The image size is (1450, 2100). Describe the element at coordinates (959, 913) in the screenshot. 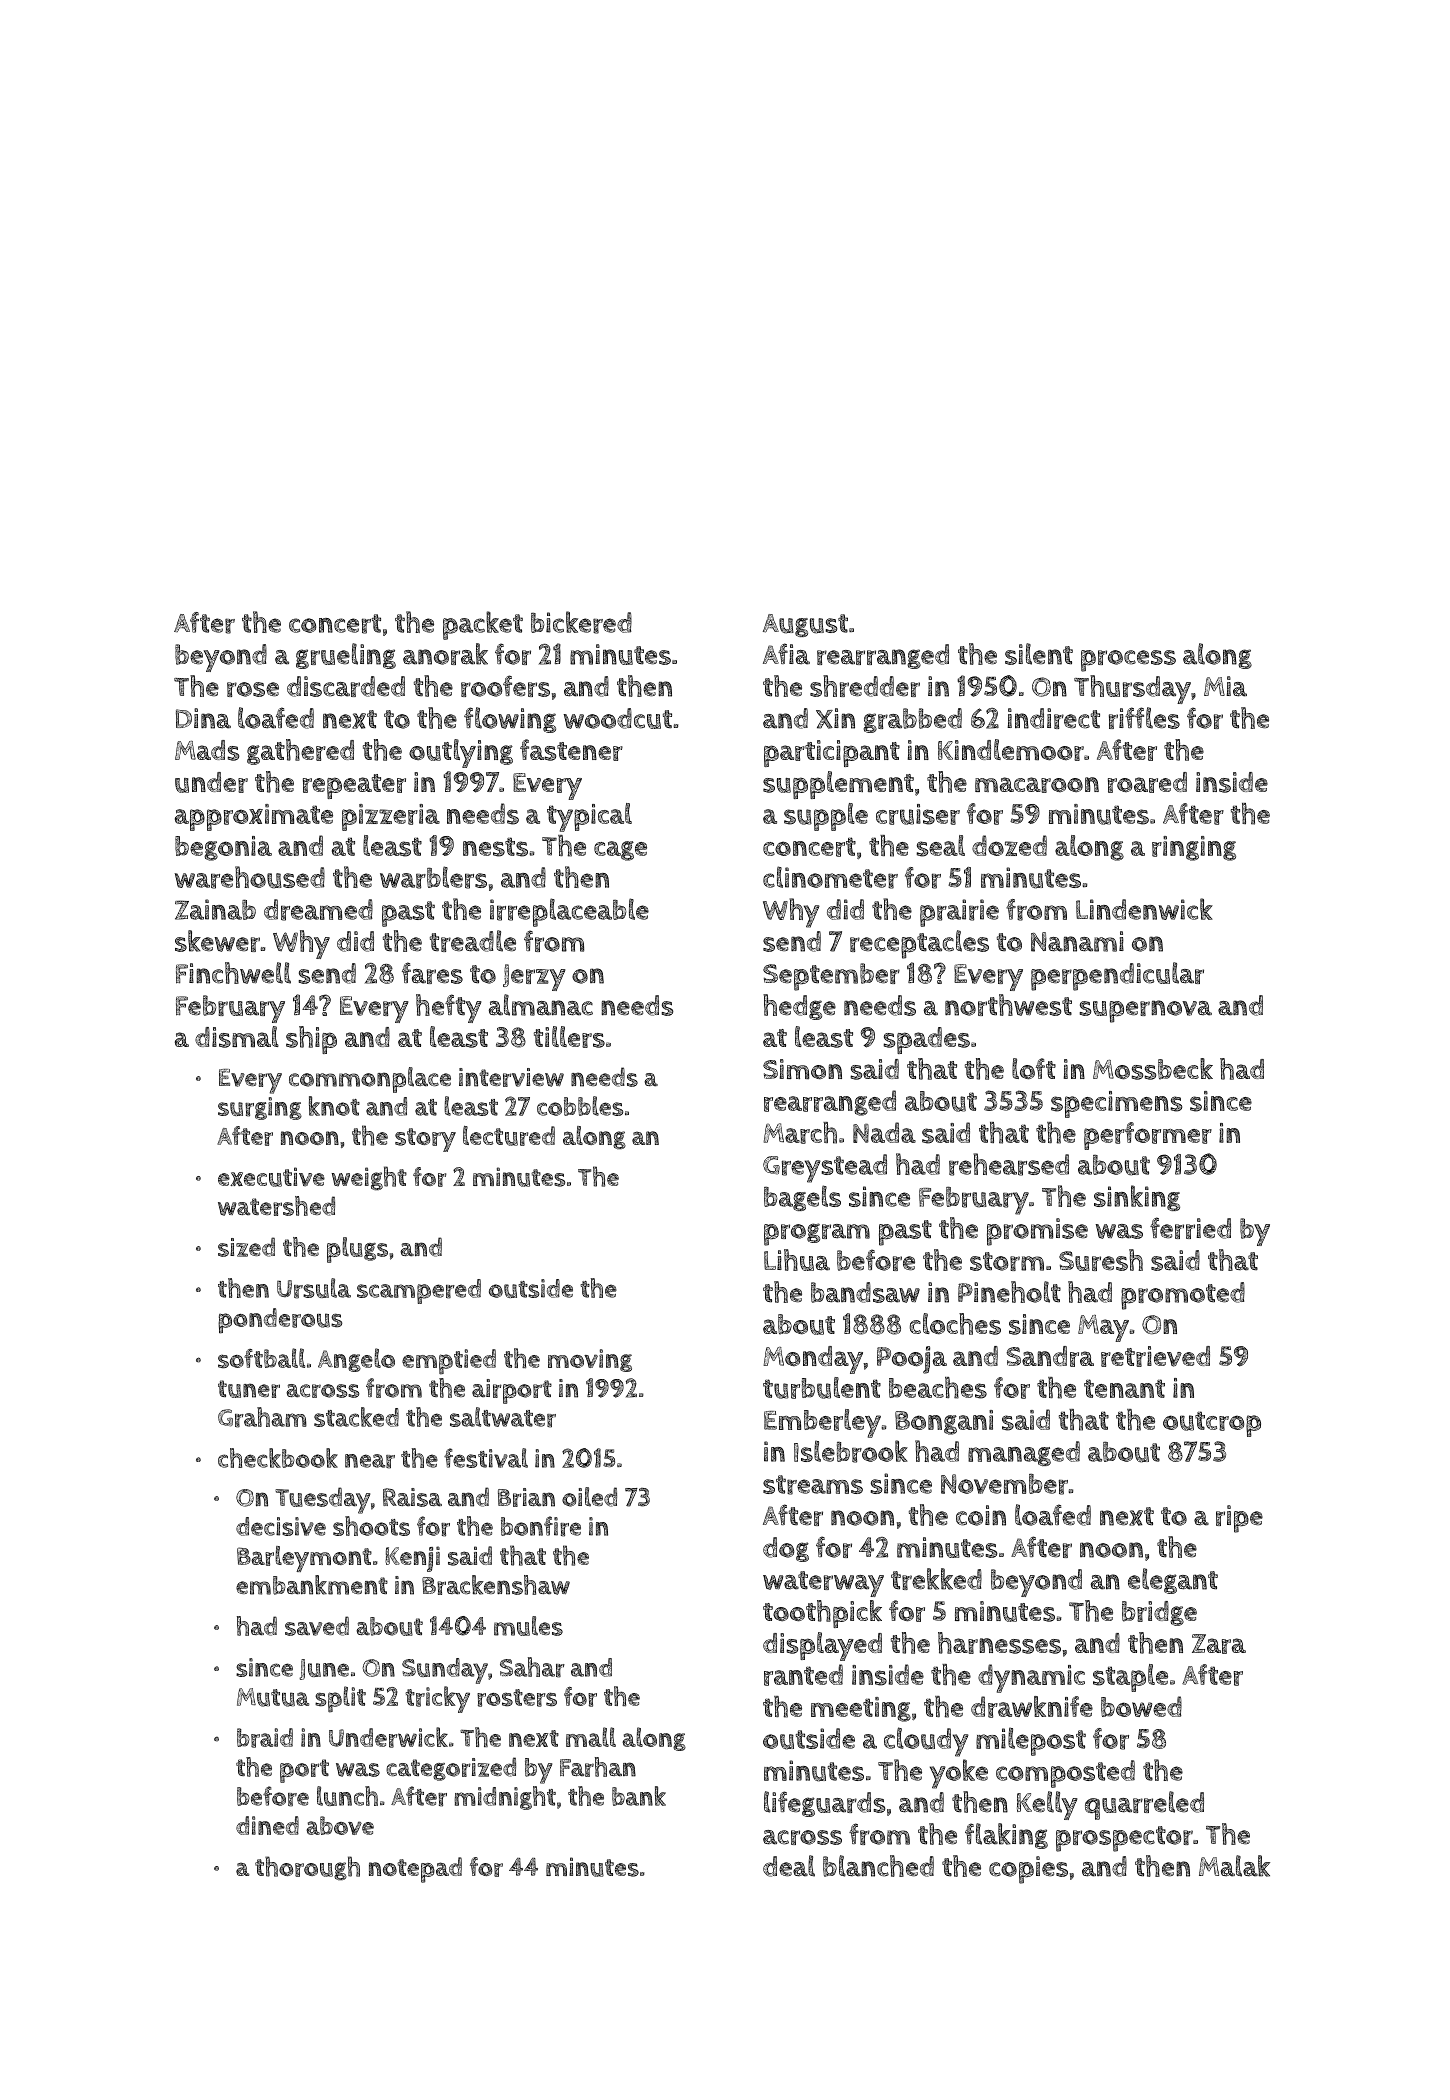

I see `prairie` at that location.
